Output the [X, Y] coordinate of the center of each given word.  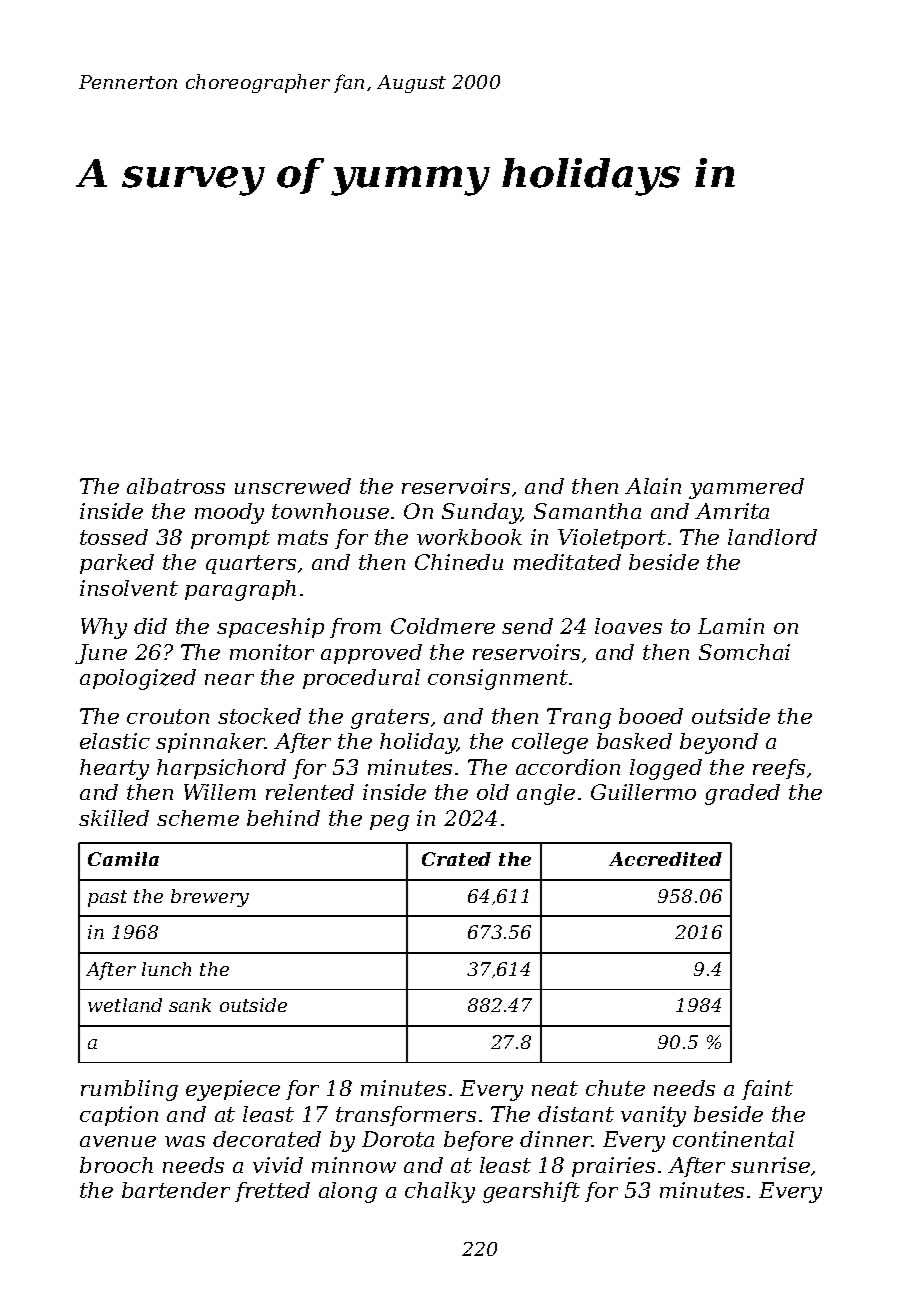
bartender [176, 1190]
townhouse [330, 511]
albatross [176, 486]
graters [390, 719]
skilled [114, 818]
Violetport [612, 539]
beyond [719, 743]
